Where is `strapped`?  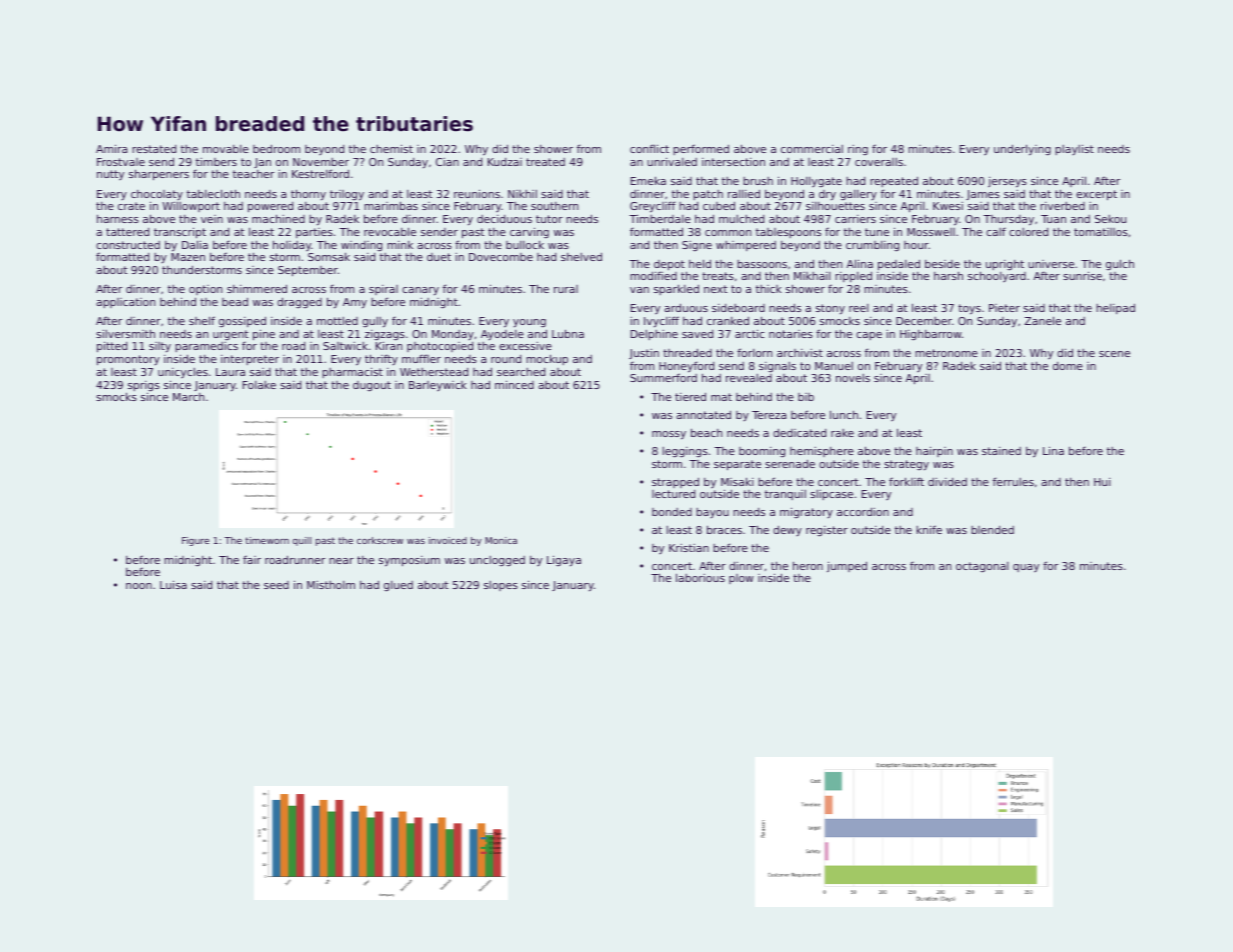 strapped is located at coordinates (675, 482).
